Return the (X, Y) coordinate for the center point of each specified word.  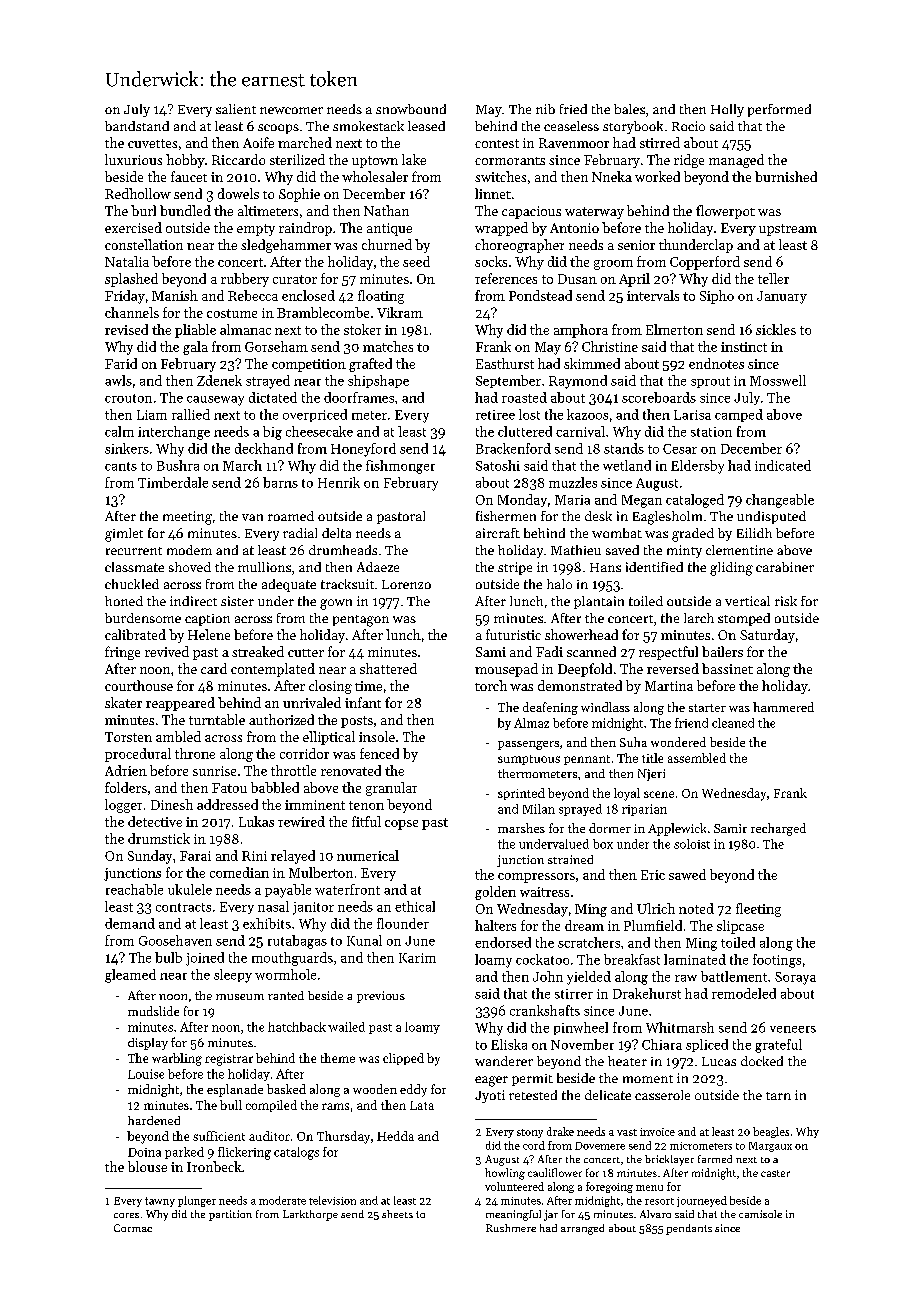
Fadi (549, 651)
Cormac (133, 1228)
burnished (786, 176)
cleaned (733, 723)
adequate (289, 585)
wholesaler (375, 176)
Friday (125, 297)
